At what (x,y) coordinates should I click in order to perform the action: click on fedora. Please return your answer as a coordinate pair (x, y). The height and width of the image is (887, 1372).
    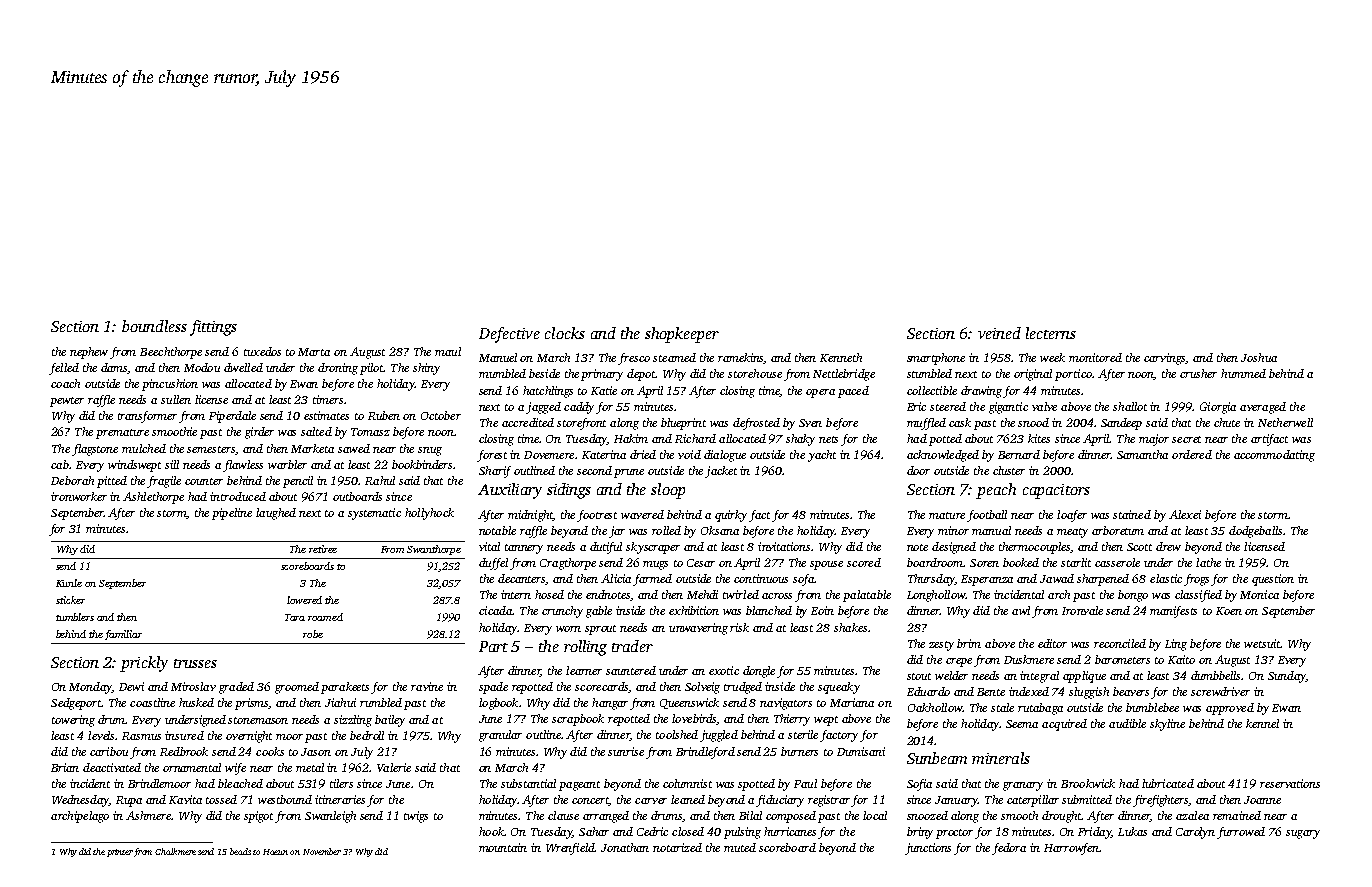
    Looking at the image, I should click on (1009, 849).
